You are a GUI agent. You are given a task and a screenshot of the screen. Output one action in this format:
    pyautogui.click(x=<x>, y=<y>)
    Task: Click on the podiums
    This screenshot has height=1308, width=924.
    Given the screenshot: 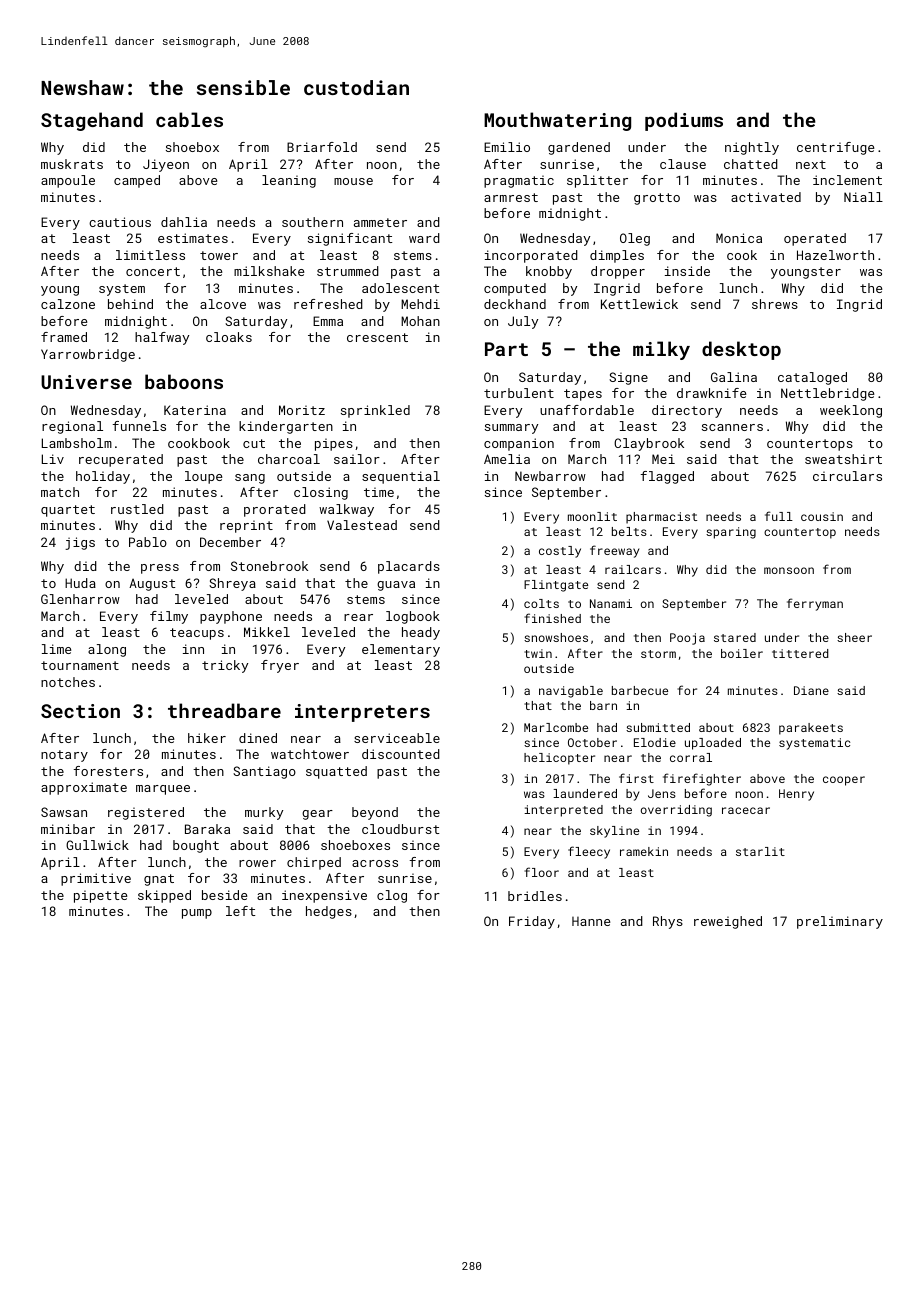 What is the action you would take?
    pyautogui.click(x=684, y=121)
